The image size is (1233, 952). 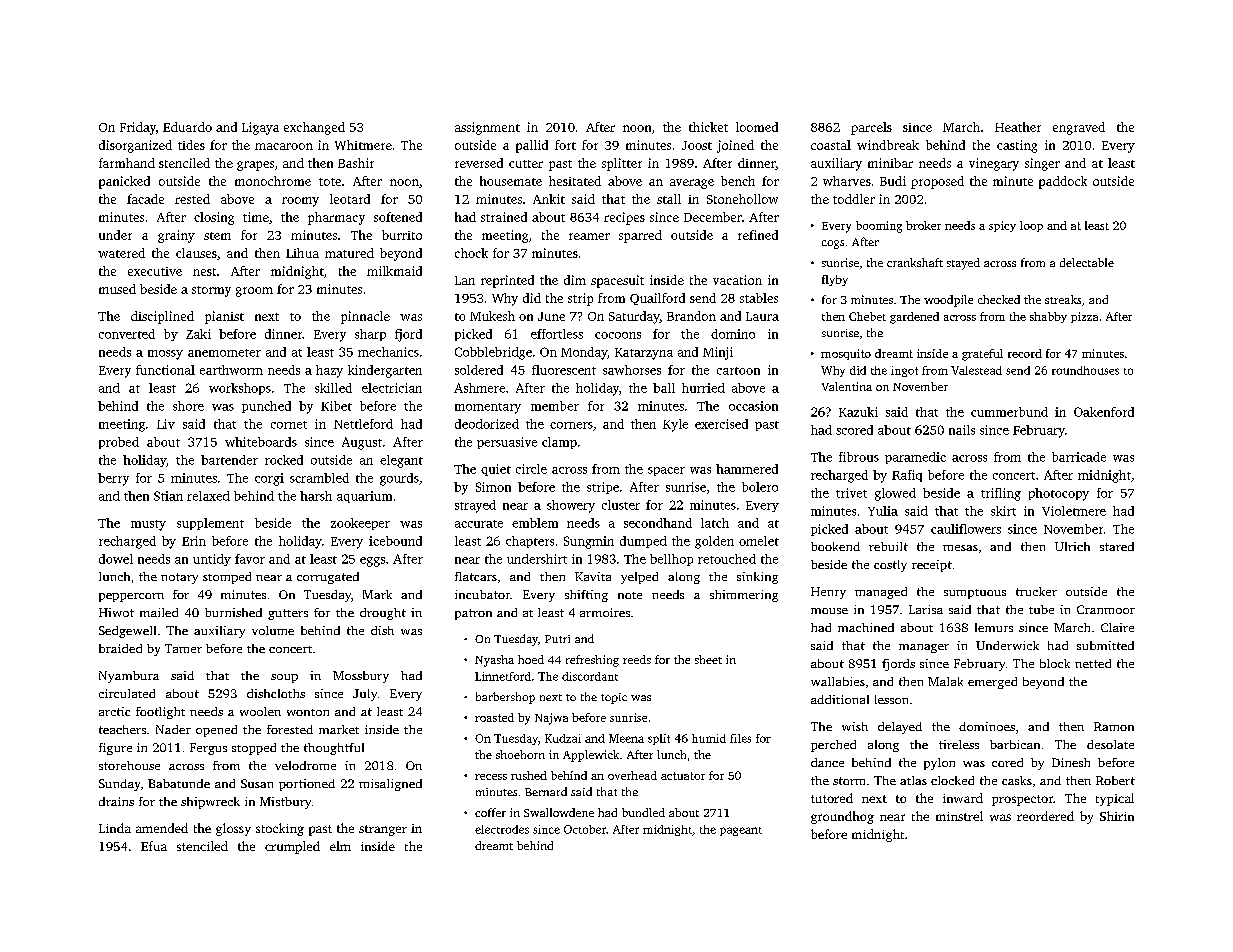 What do you see at coordinates (871, 128) in the screenshot?
I see `parcels` at bounding box center [871, 128].
